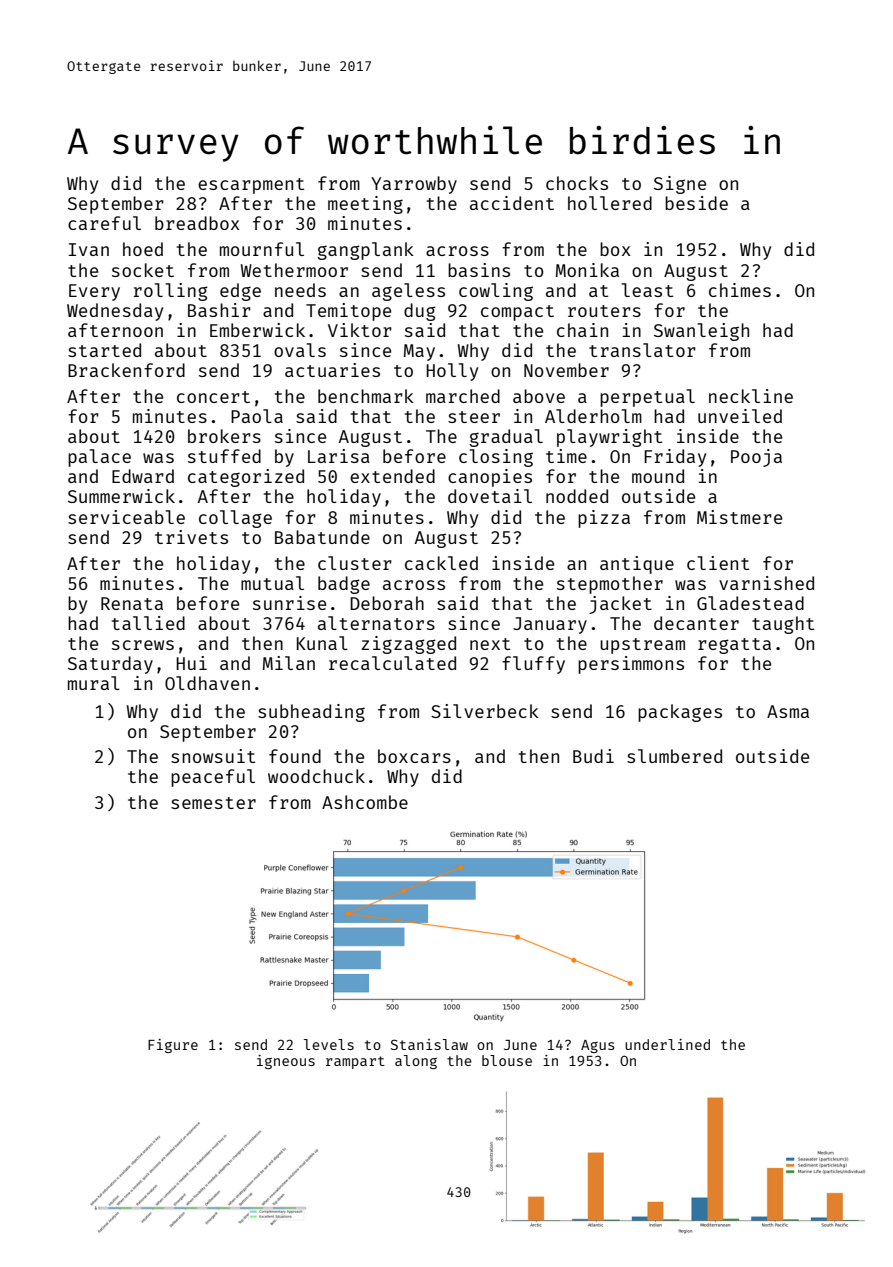 The image size is (893, 1267). I want to click on jacket, so click(621, 605).
